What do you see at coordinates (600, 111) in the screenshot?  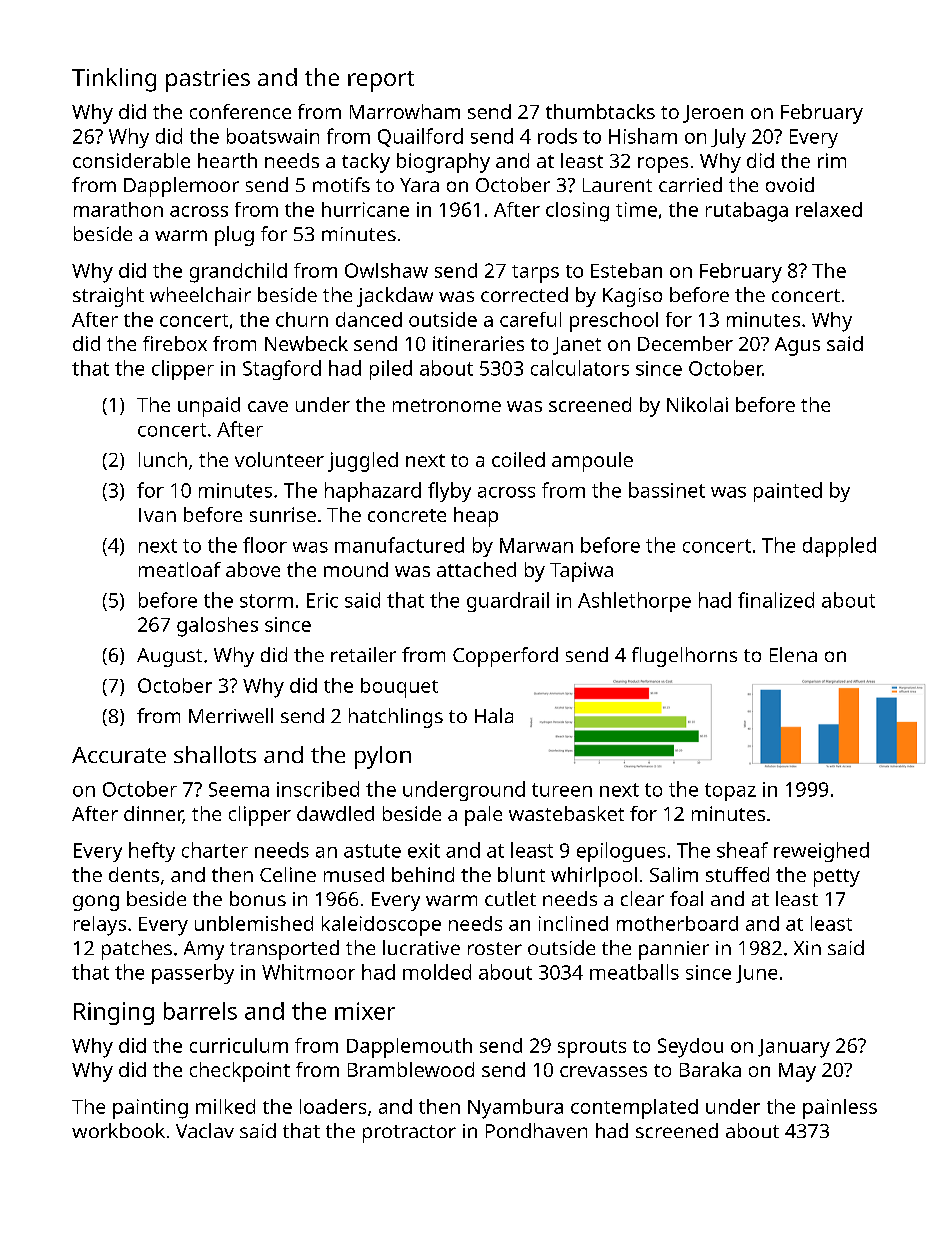 I see `thumbtacks` at bounding box center [600, 111].
